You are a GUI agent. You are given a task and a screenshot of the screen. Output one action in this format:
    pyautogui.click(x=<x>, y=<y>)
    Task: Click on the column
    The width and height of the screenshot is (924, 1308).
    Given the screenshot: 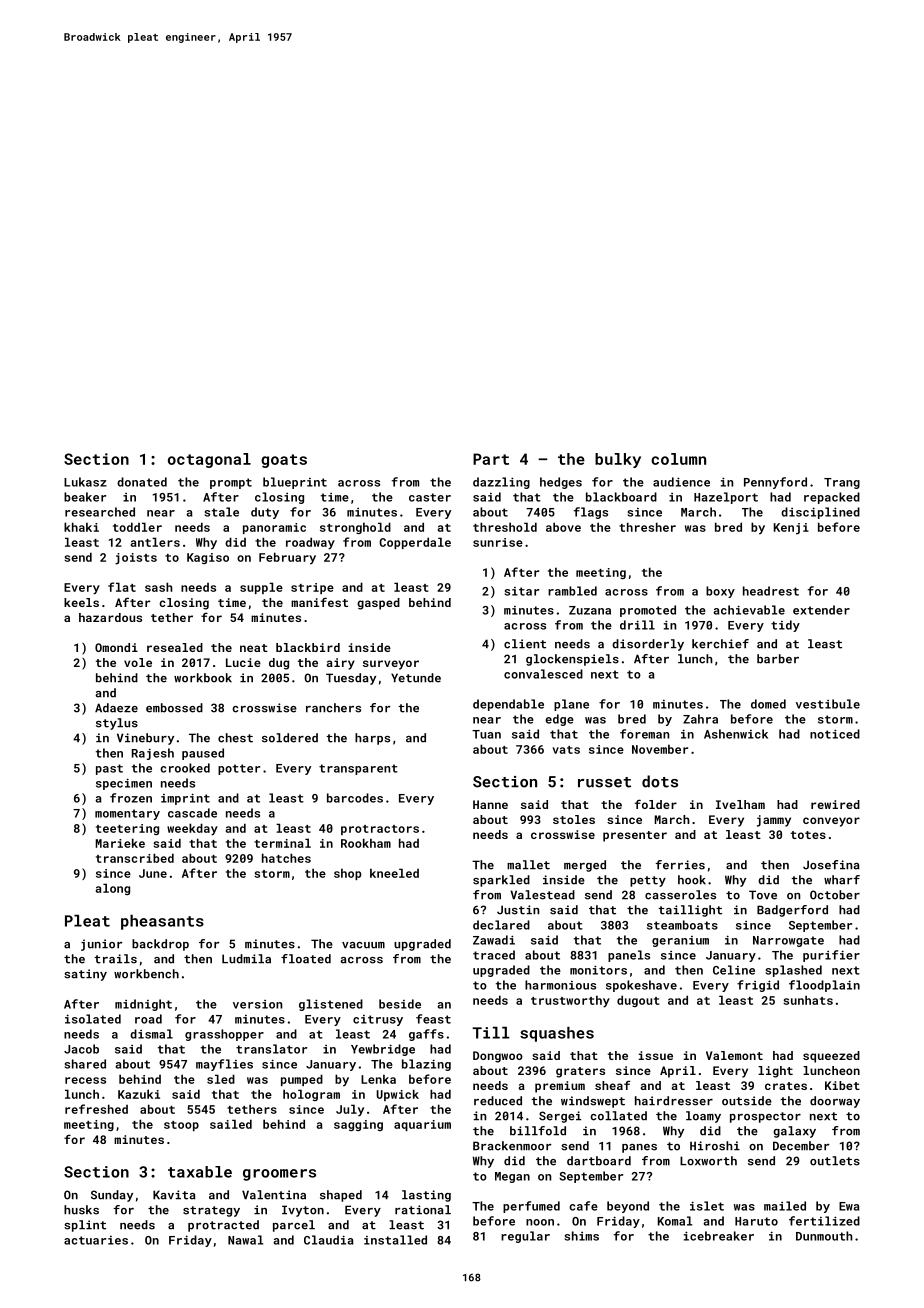 What is the action you would take?
    pyautogui.click(x=678, y=459)
